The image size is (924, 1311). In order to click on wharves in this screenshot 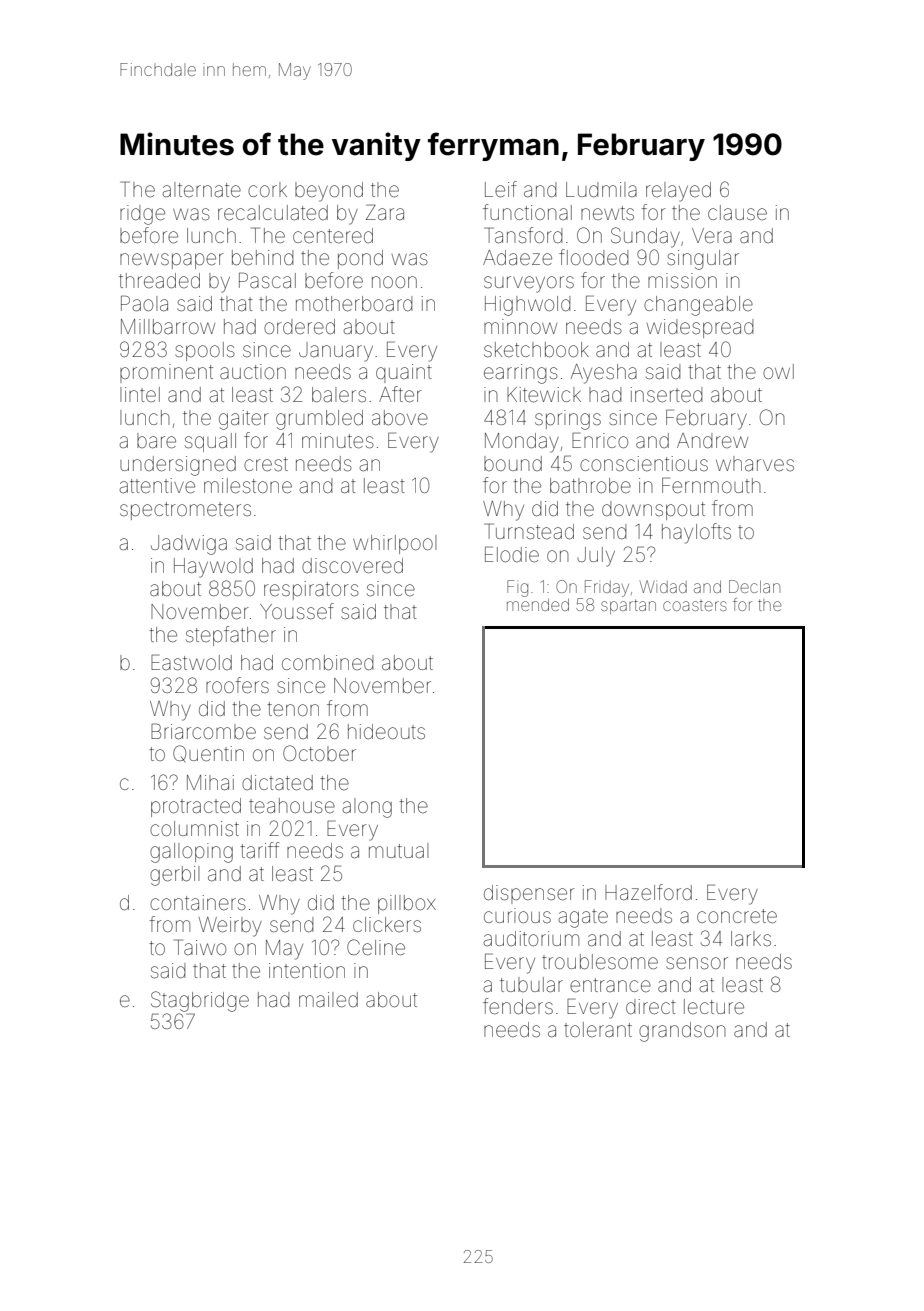, I will do `click(755, 463)`.
